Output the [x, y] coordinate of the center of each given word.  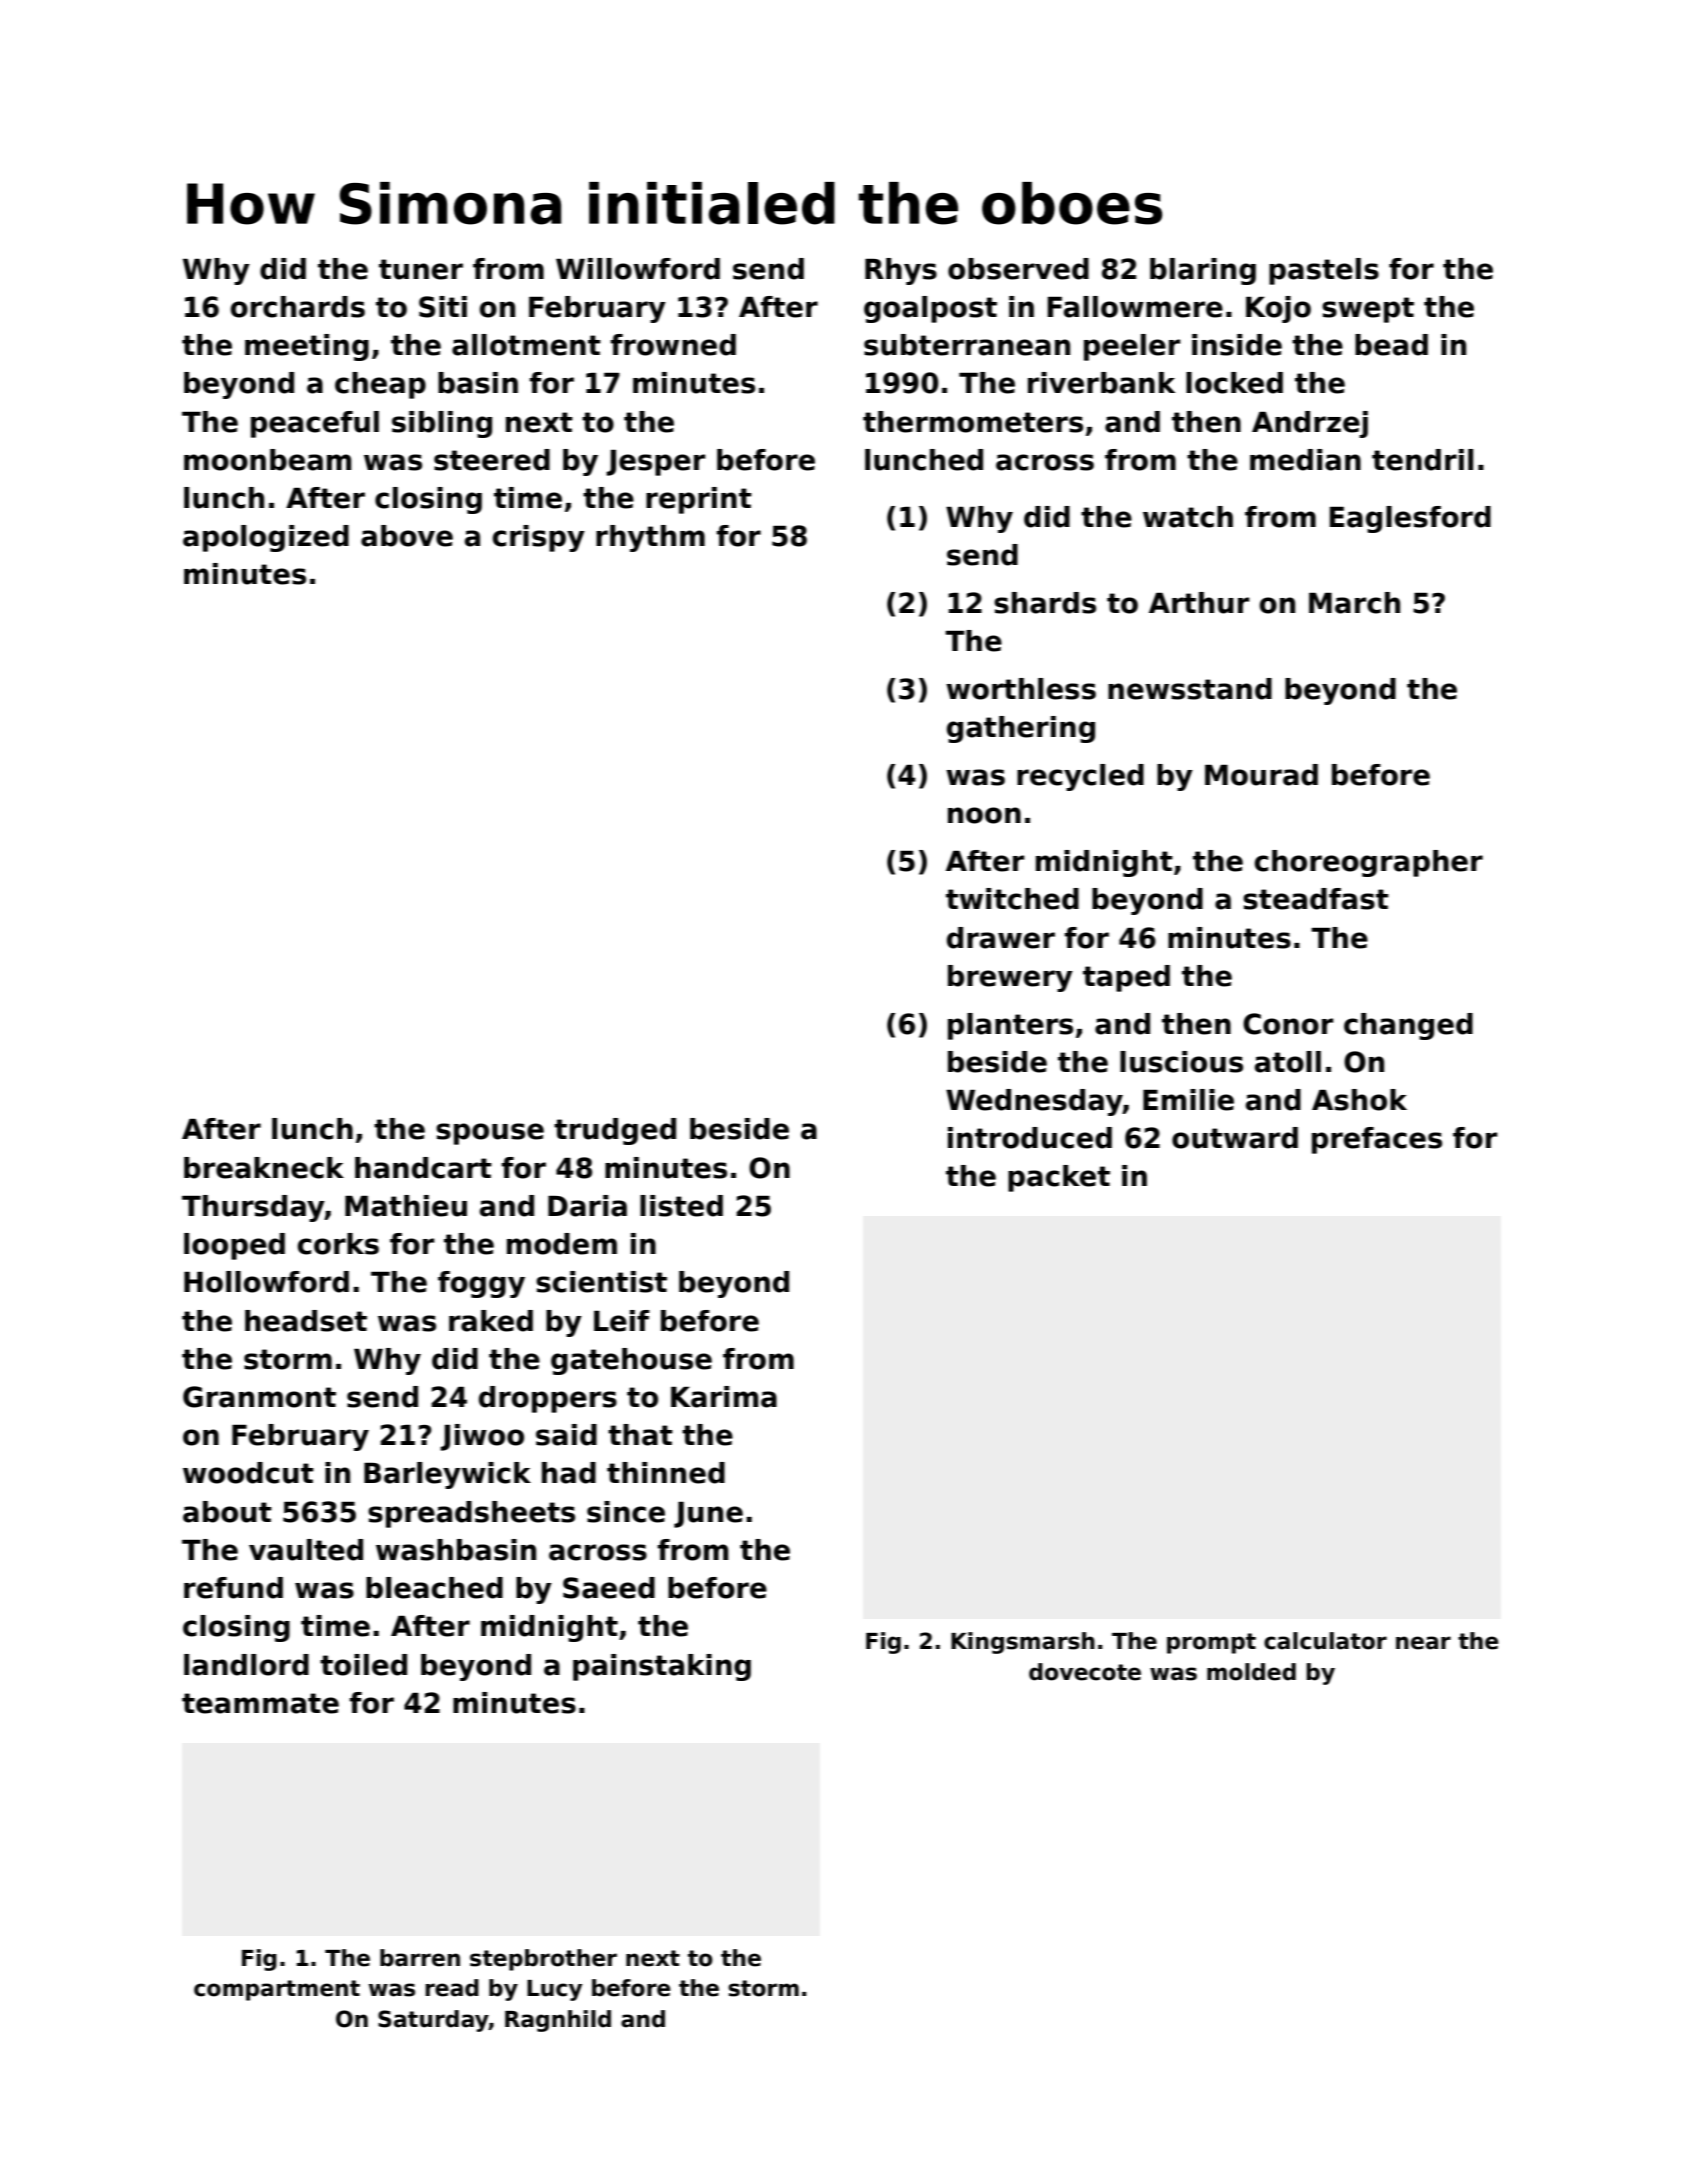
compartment [277, 1990]
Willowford [638, 269]
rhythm [650, 538]
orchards [298, 307]
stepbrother [543, 1960]
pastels [1324, 271]
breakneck [264, 1168]
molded [1251, 1672]
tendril [1422, 460]
